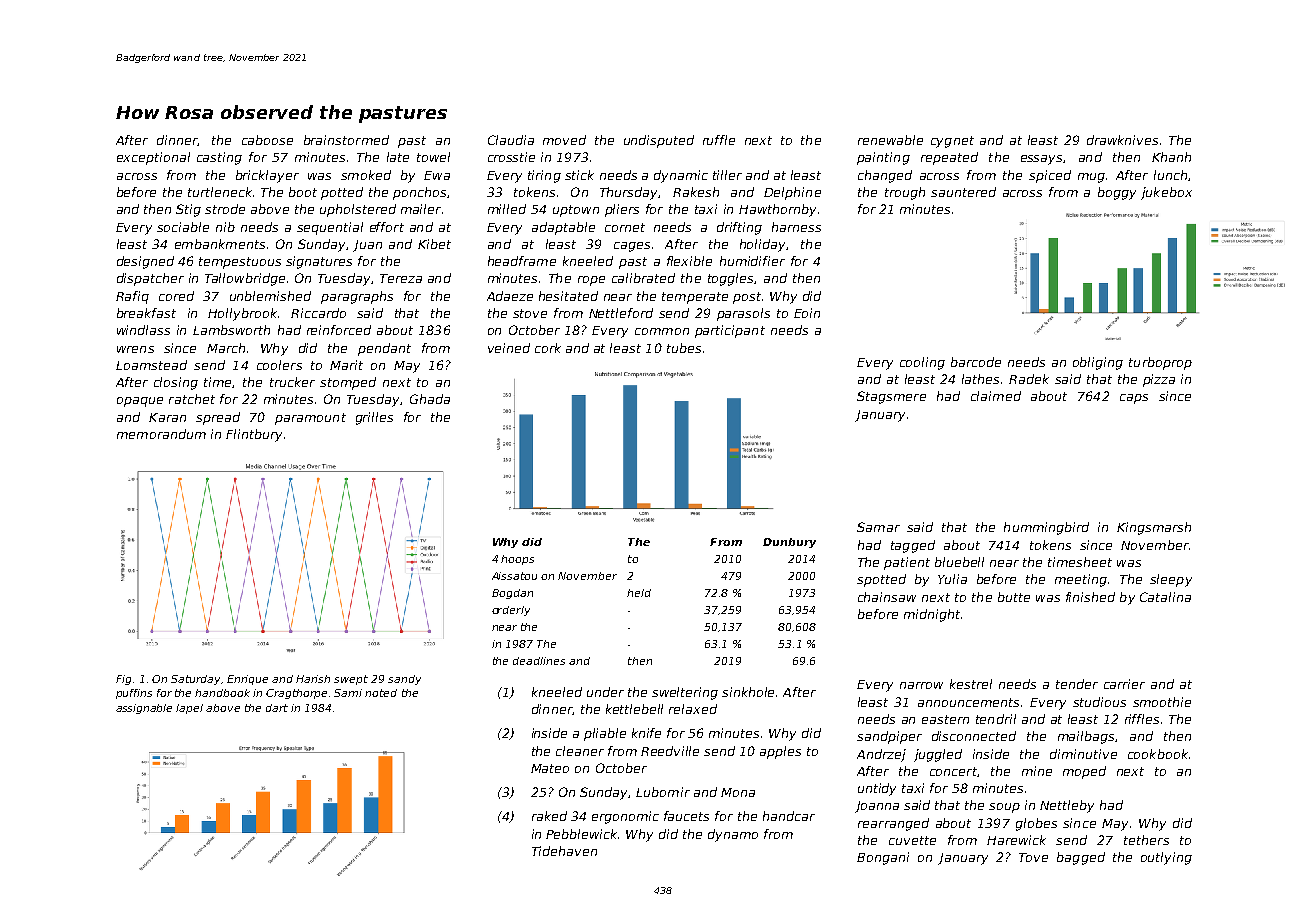 The width and height of the document is (1308, 924). What do you see at coordinates (748, 692) in the document?
I see `sinkhole` at bounding box center [748, 692].
